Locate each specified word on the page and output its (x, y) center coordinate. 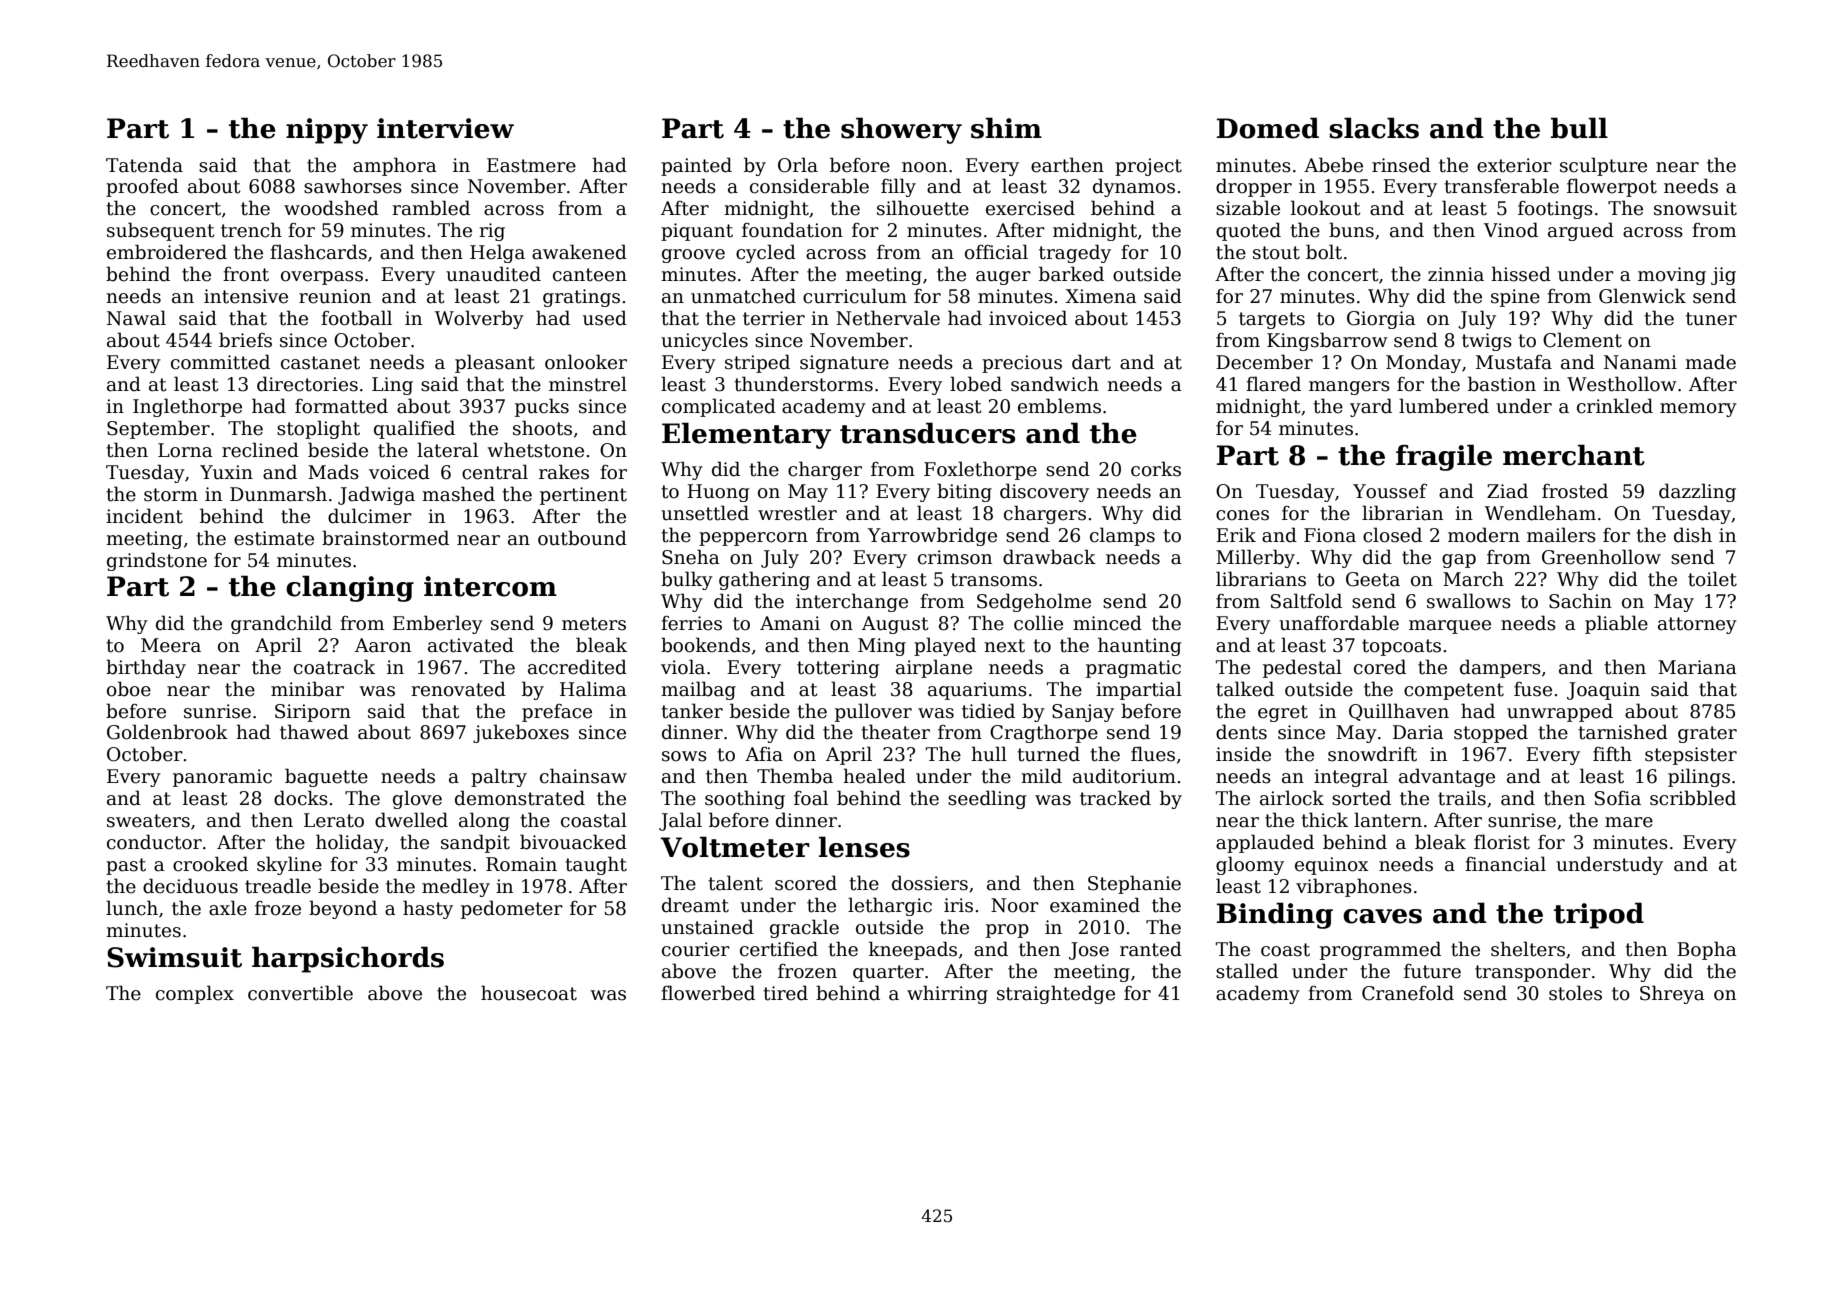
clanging (350, 588)
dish (1693, 535)
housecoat (529, 993)
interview (445, 128)
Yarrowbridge (932, 536)
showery (901, 130)
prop (1007, 931)
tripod (1599, 915)
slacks (1374, 128)
